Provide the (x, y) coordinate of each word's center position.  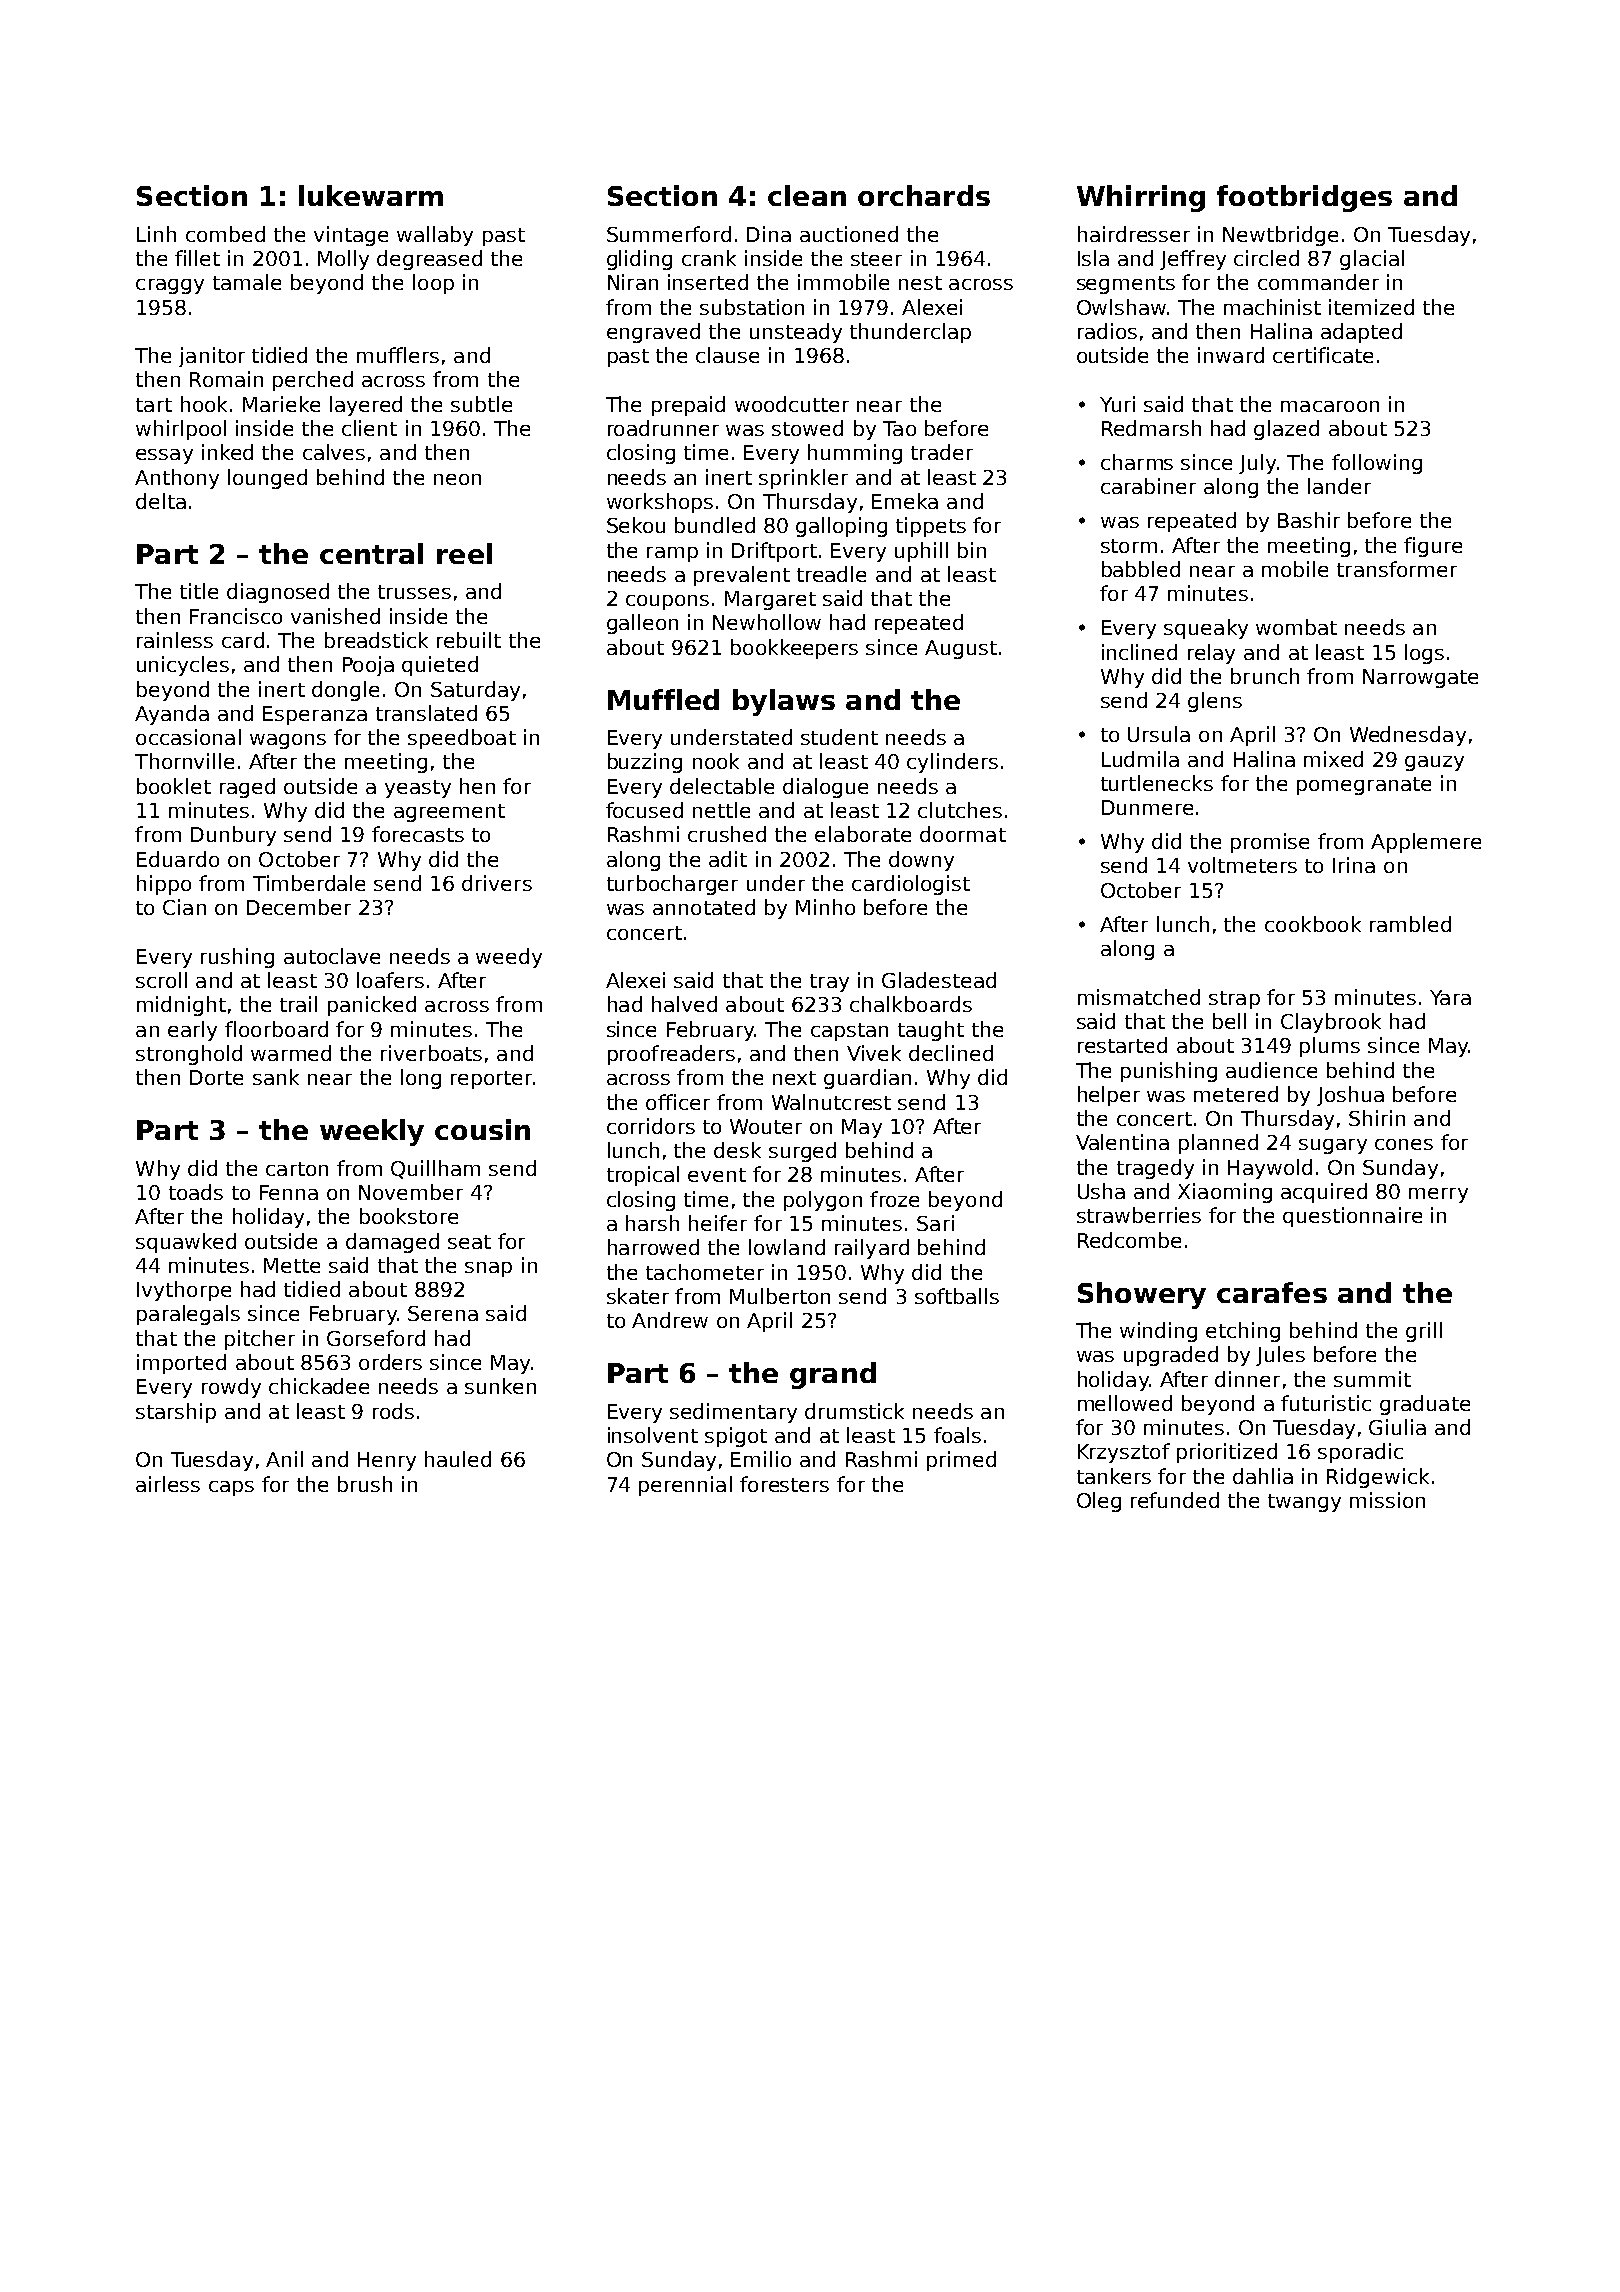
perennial (685, 1486)
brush (365, 1484)
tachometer (705, 1272)
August (961, 649)
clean (807, 195)
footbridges (1304, 198)
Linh (156, 234)
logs (1424, 654)
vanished (335, 616)
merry (1438, 1195)
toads (196, 1192)
